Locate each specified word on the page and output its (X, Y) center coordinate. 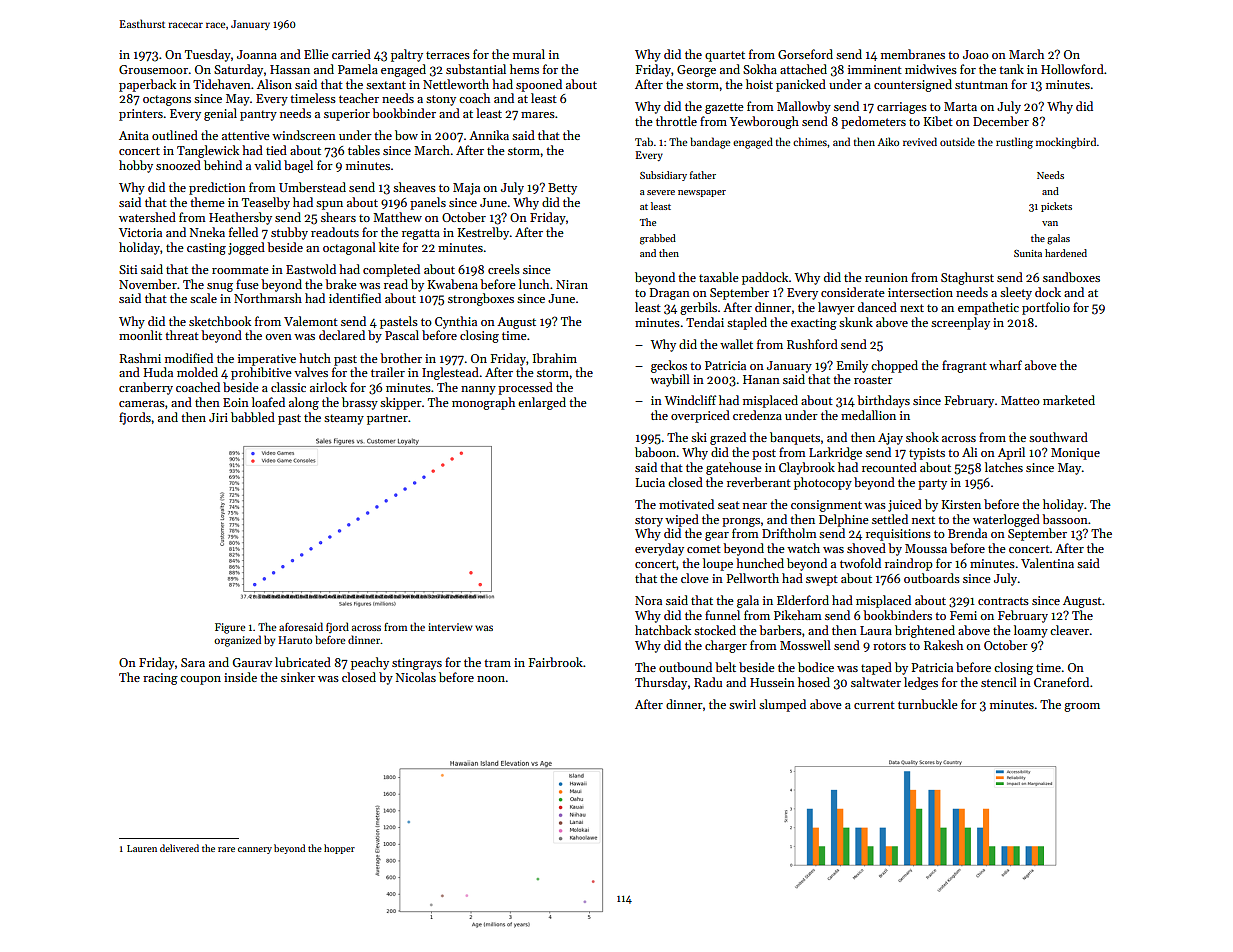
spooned (539, 85)
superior (347, 115)
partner (387, 419)
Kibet (938, 121)
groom (1082, 707)
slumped (782, 705)
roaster (873, 380)
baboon (655, 452)
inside (240, 677)
